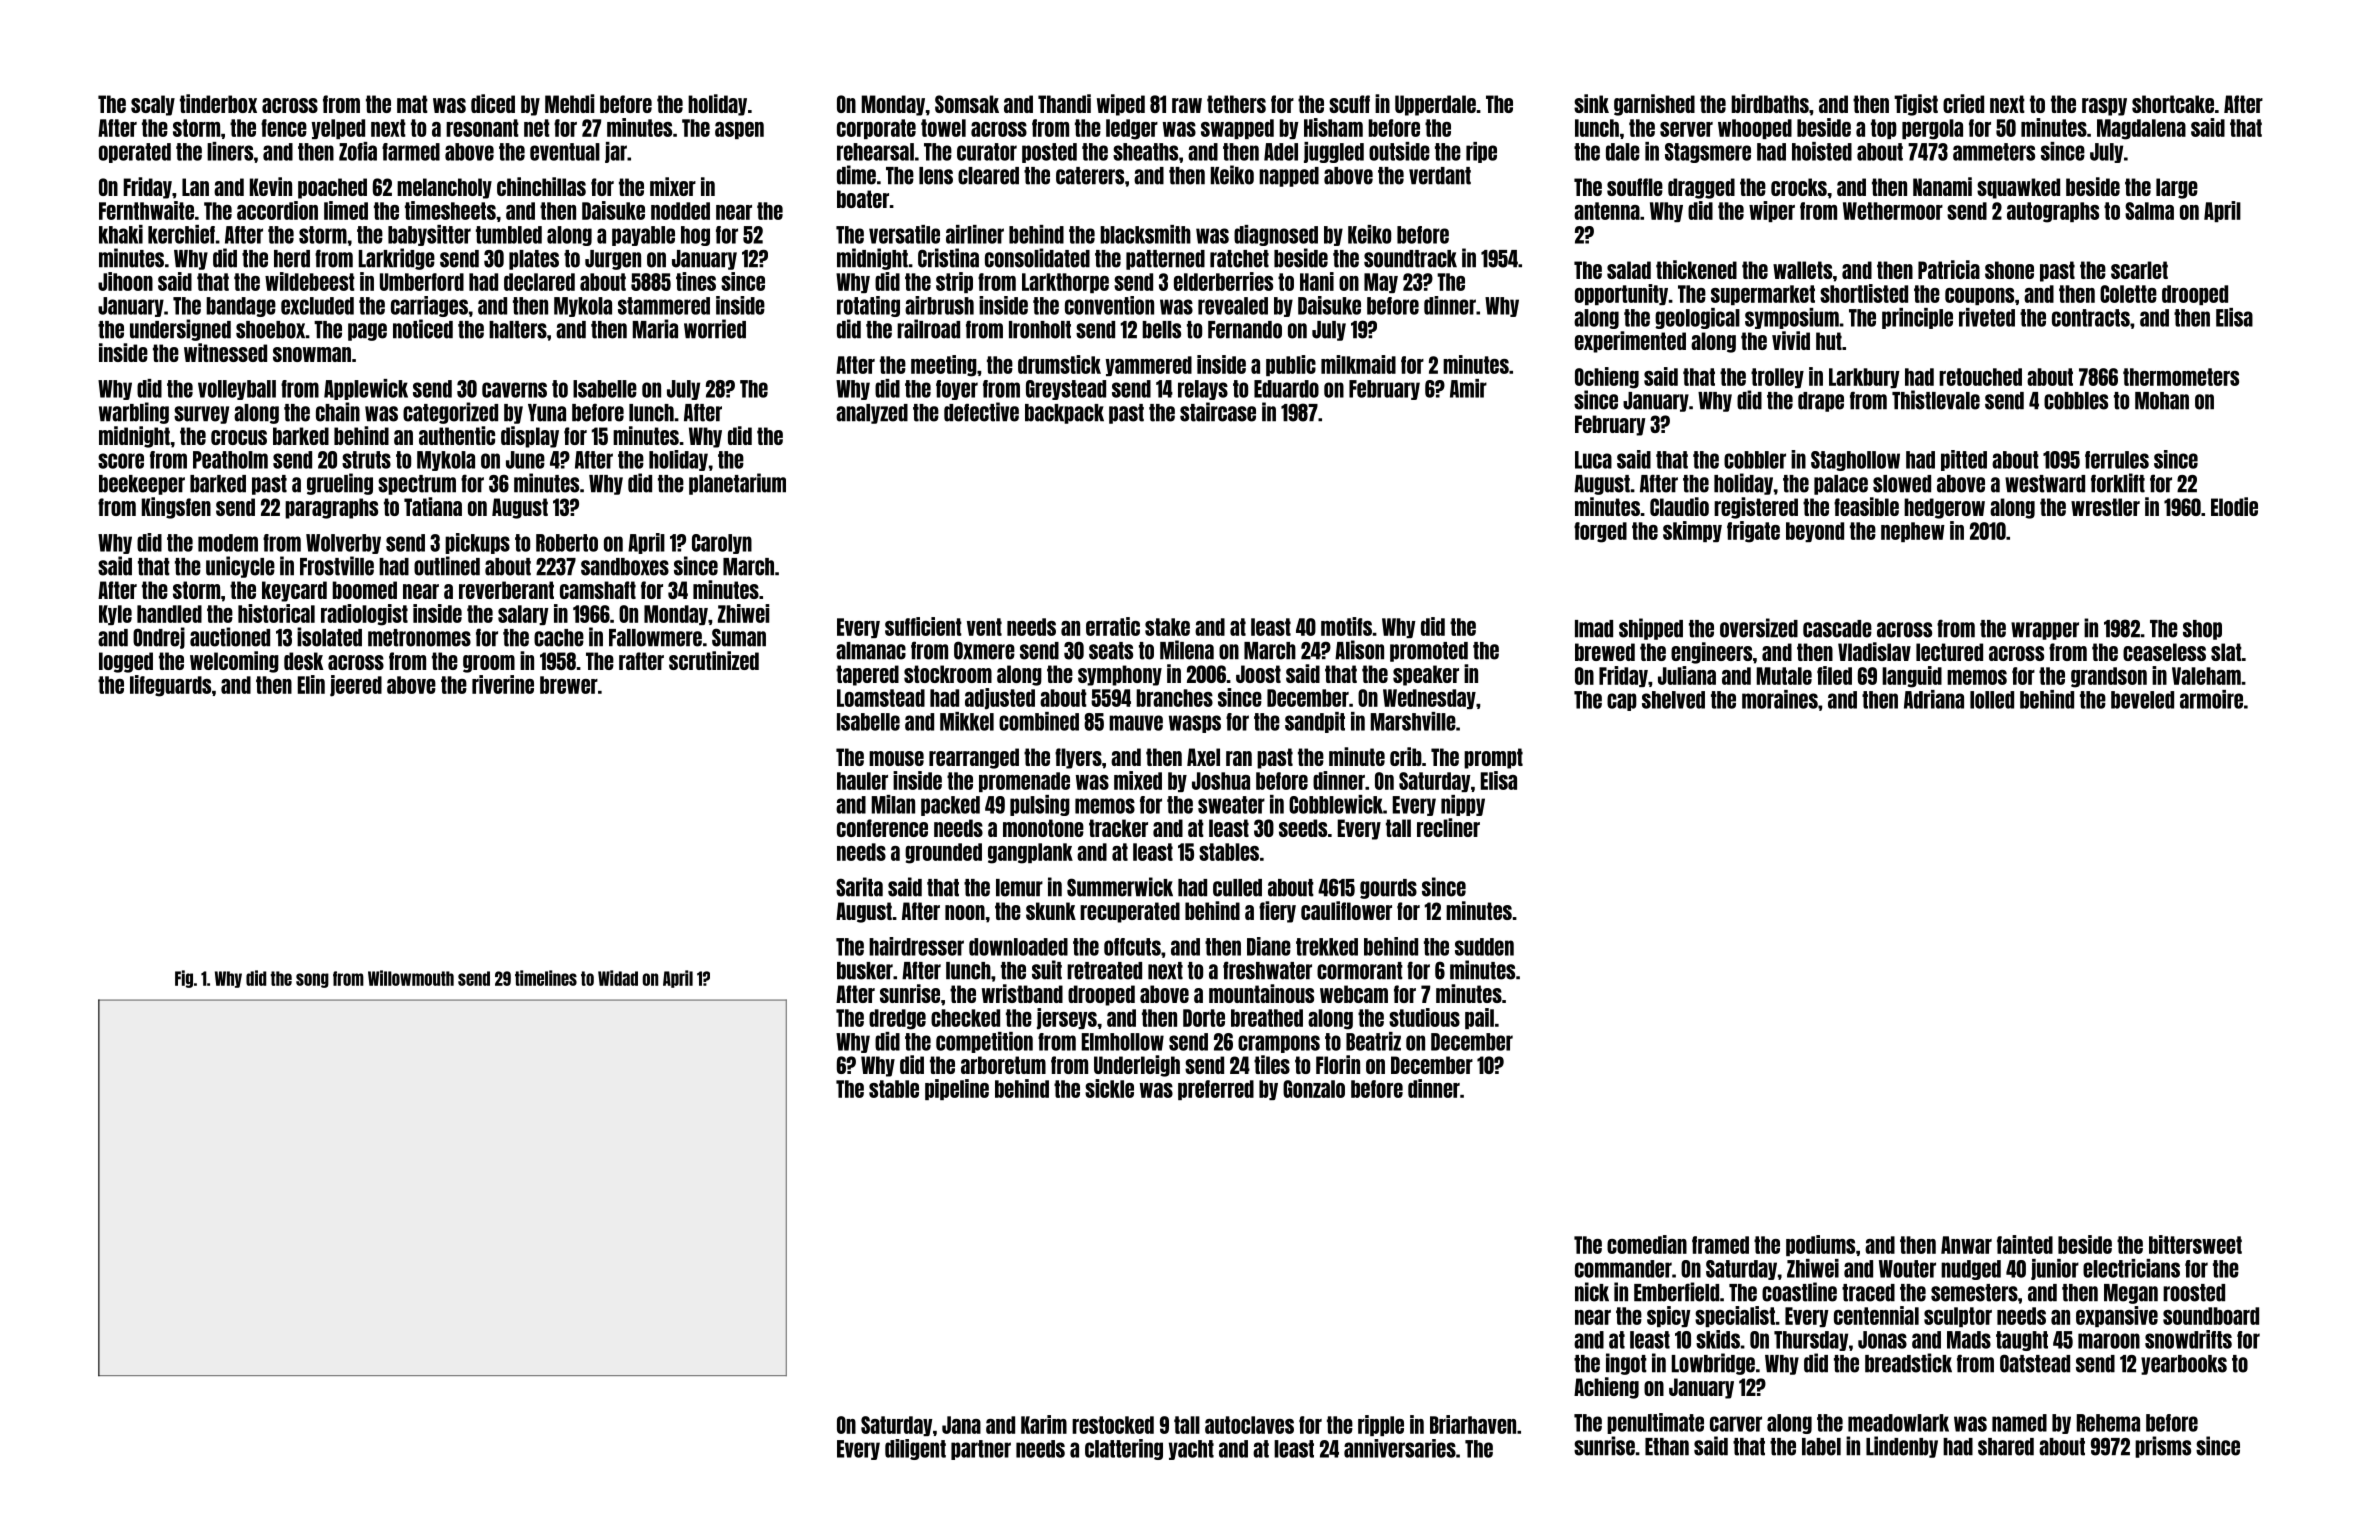 The image size is (2361, 1528). I want to click on garnished, so click(1654, 105).
